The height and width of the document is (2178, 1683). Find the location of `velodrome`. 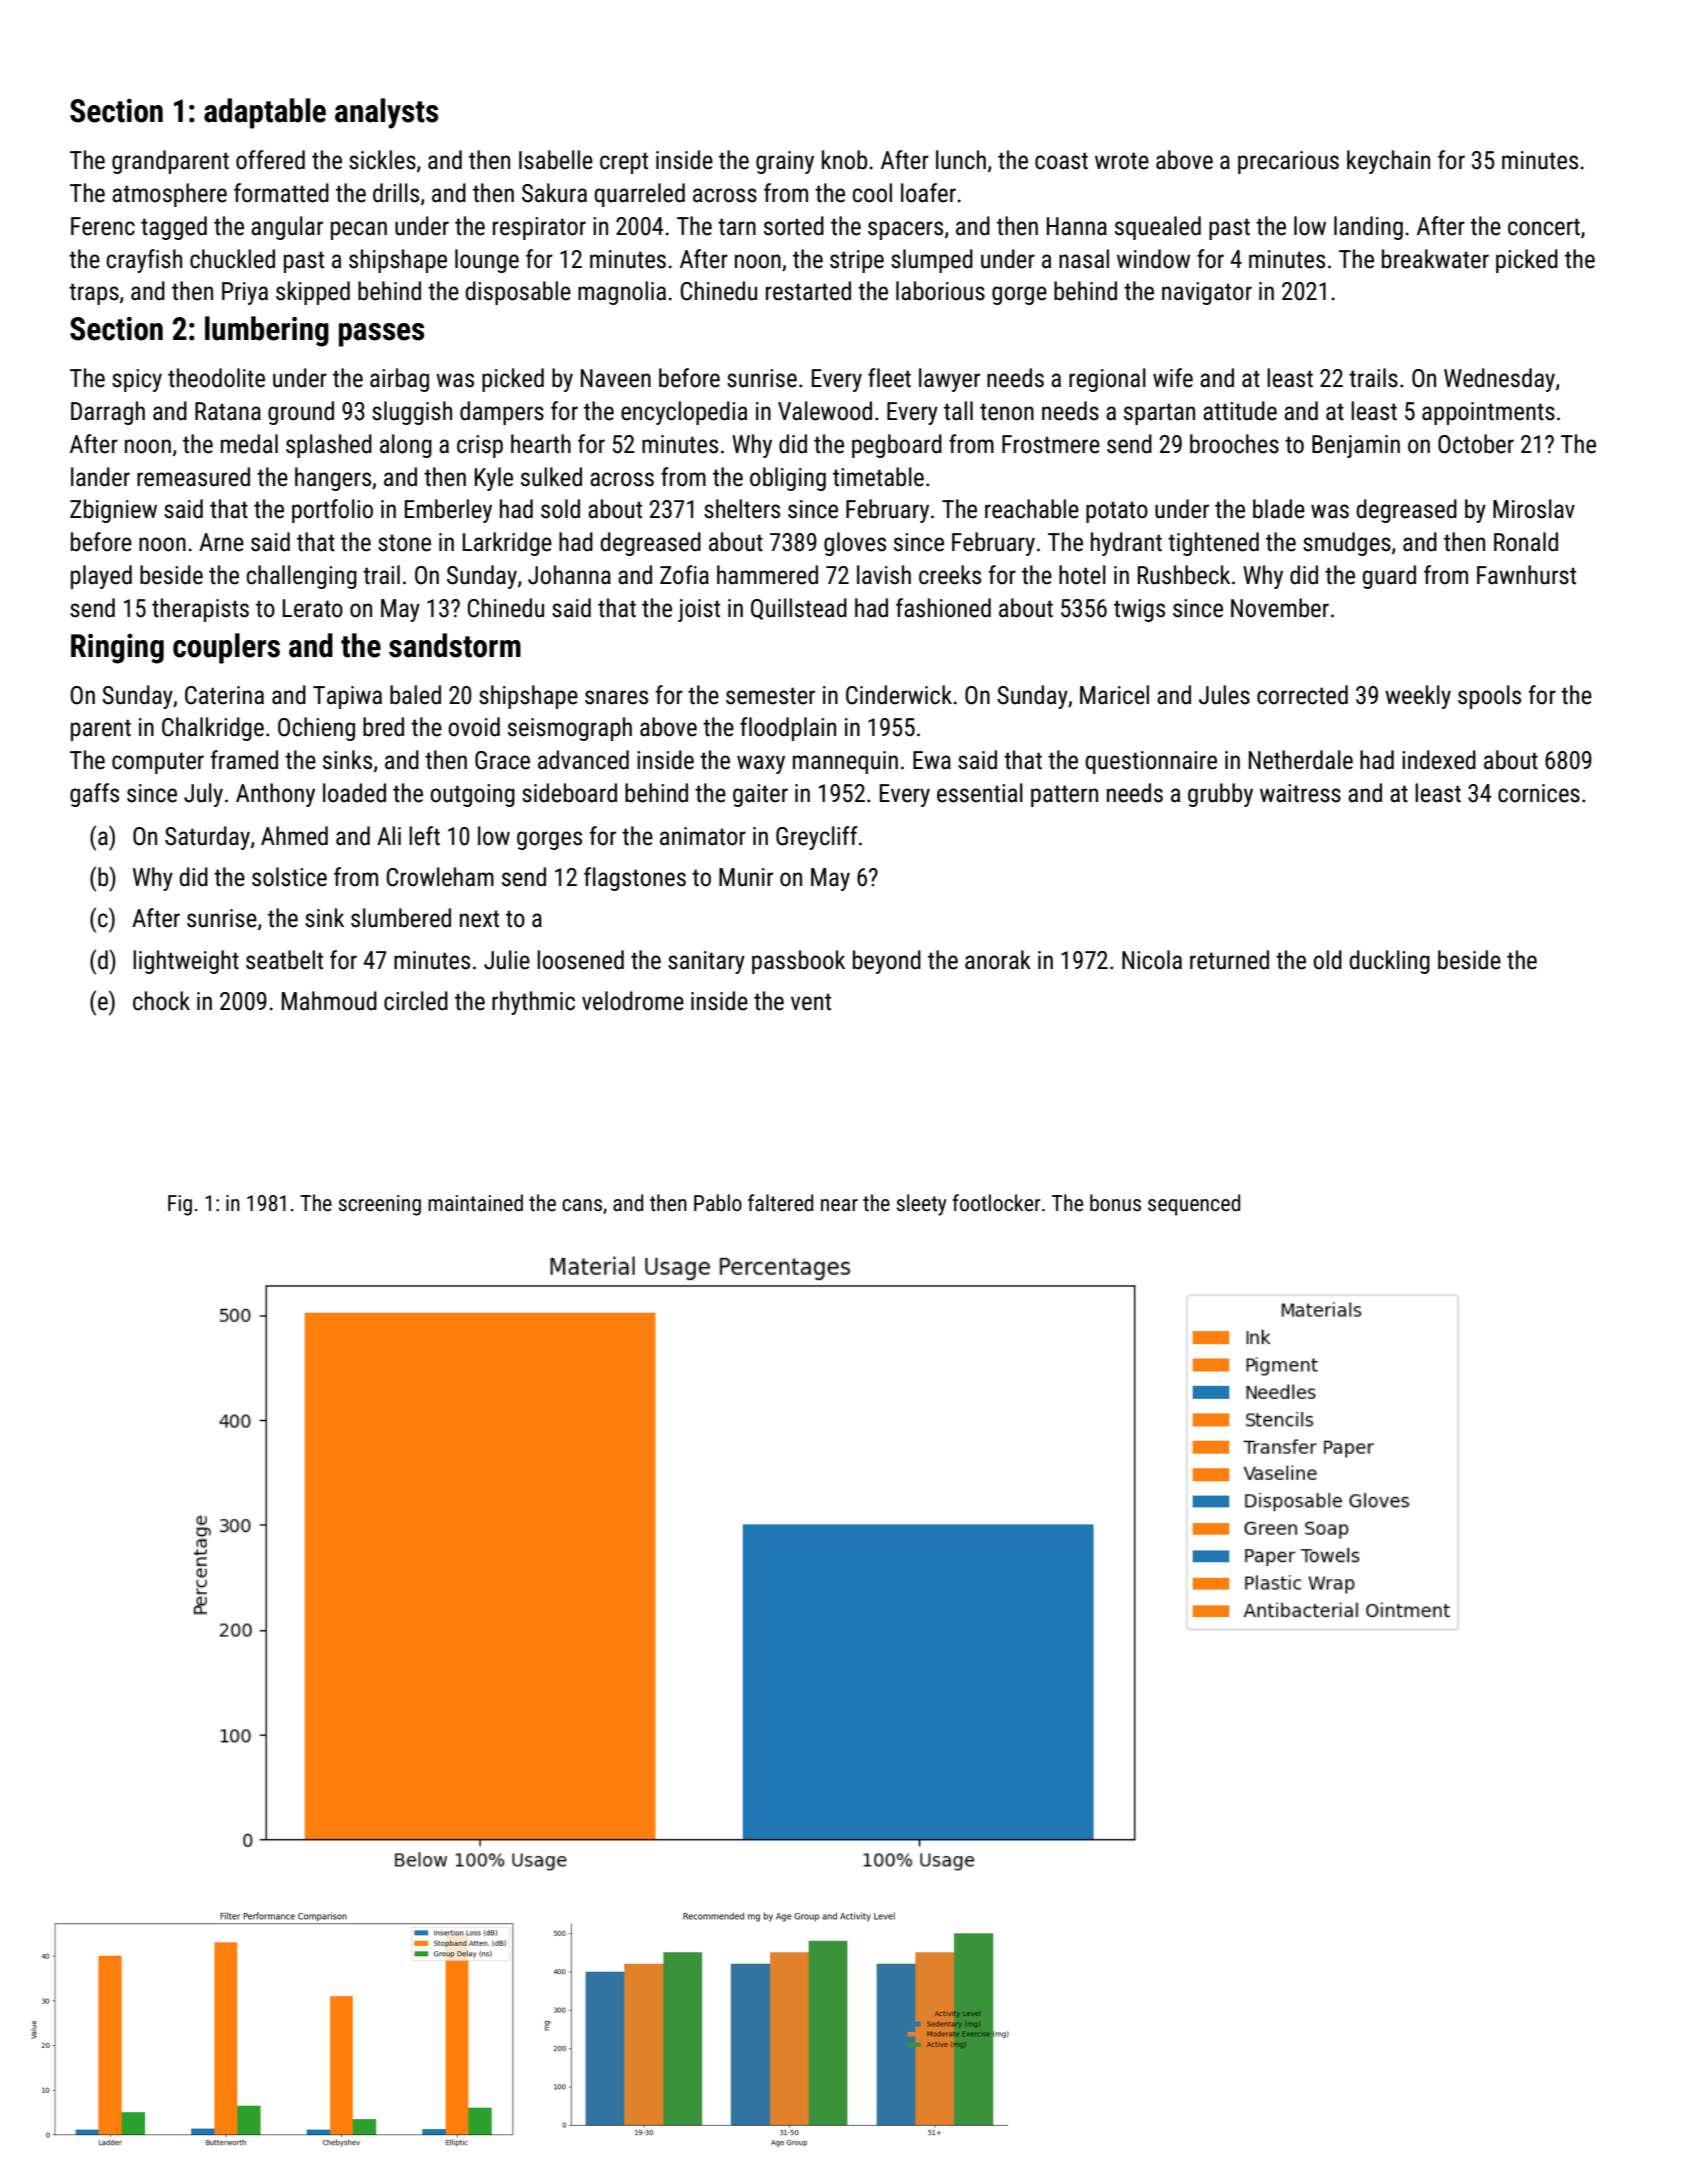

velodrome is located at coordinates (633, 1001).
